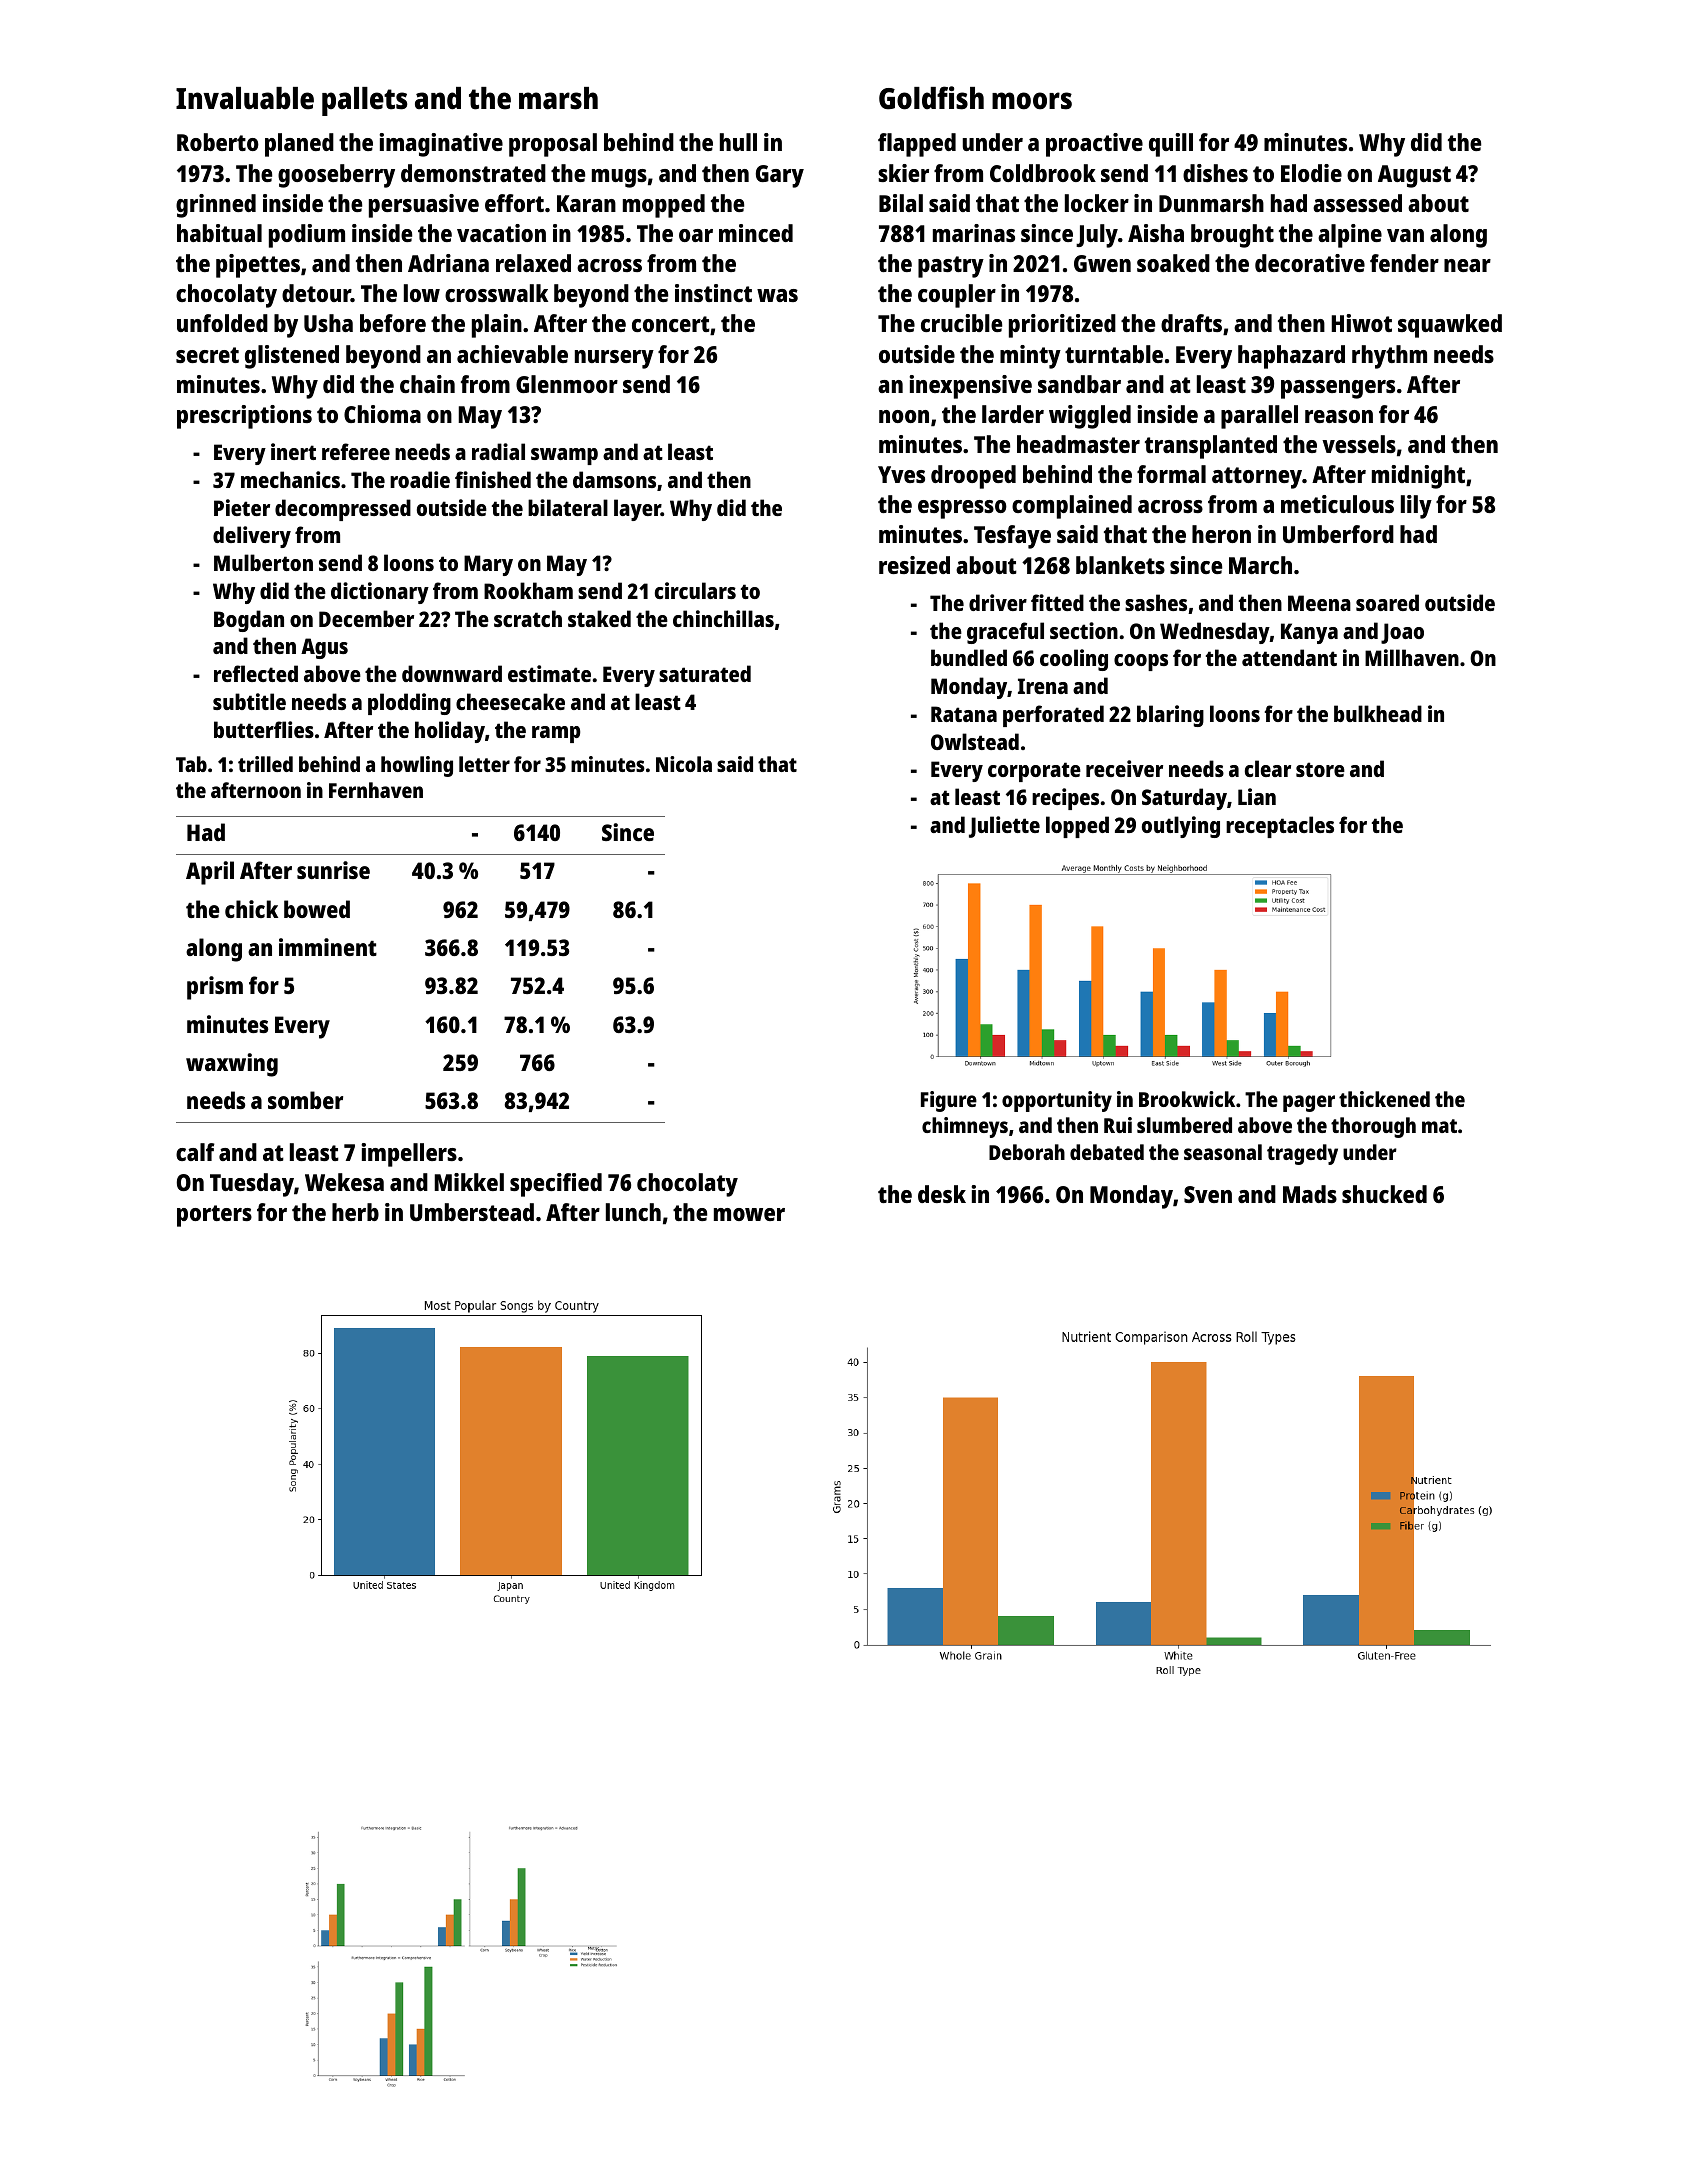 Image resolution: width=1683 pixels, height=2178 pixels. Describe the element at coordinates (756, 233) in the document. I see `minced` at that location.
